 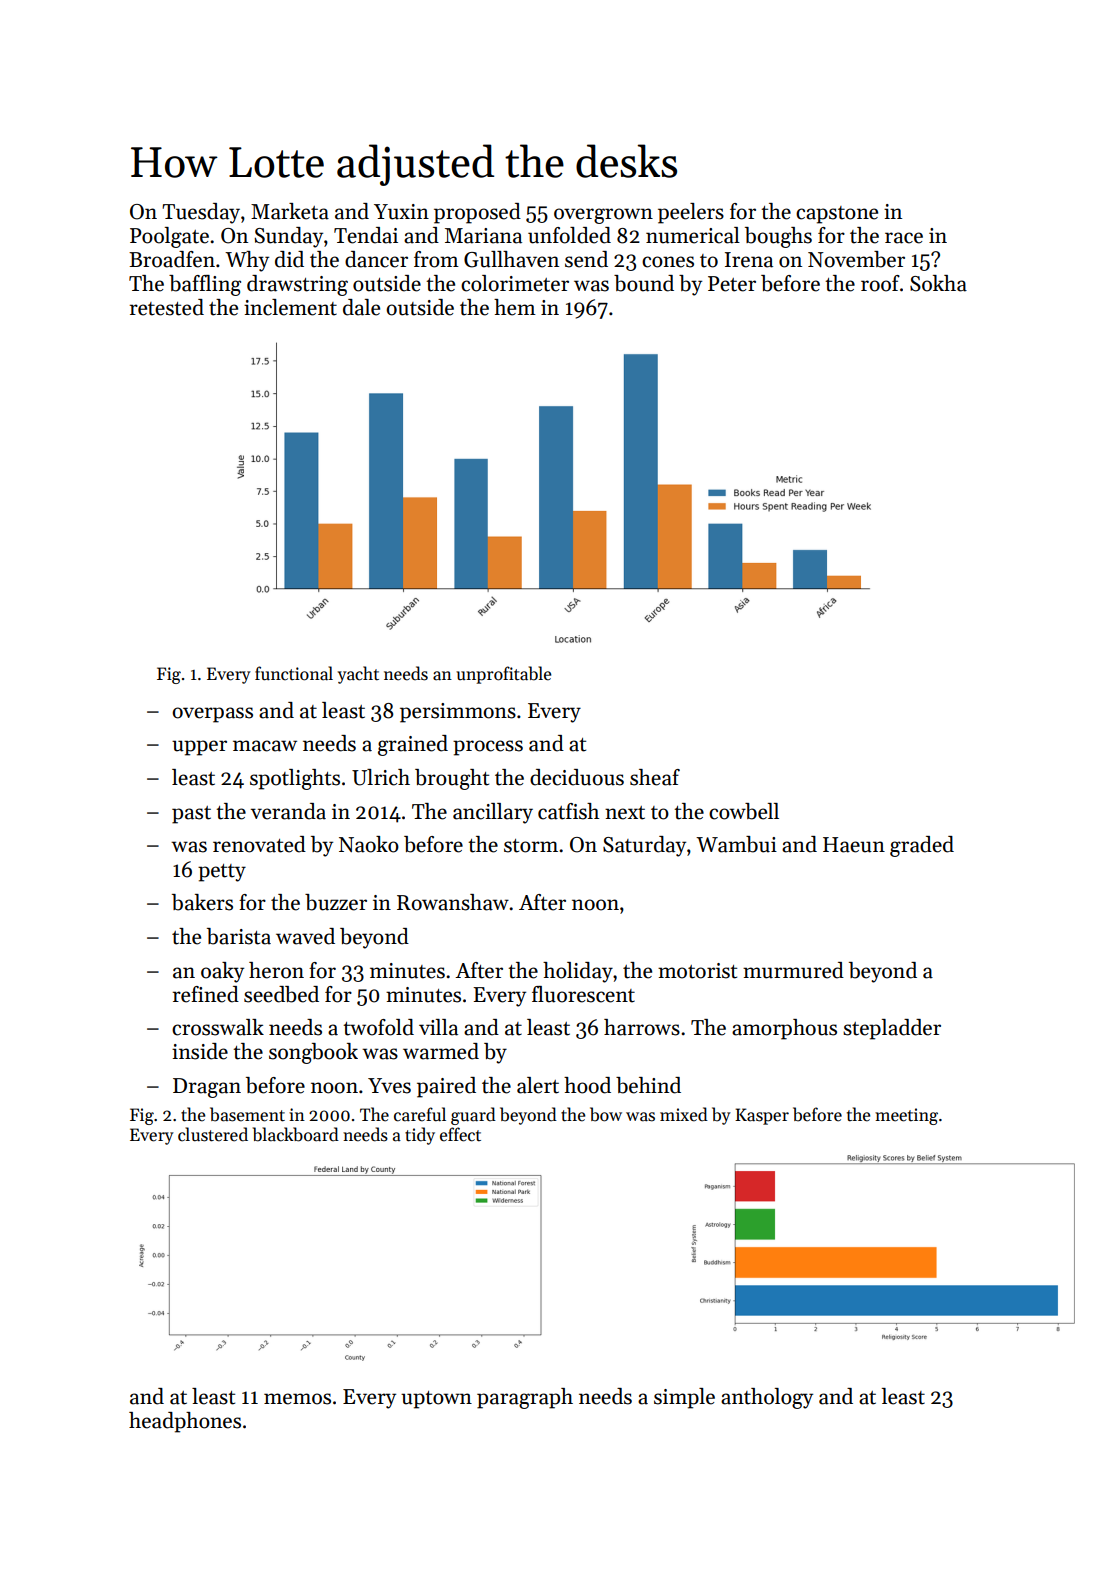 I want to click on peelers, so click(x=691, y=213).
